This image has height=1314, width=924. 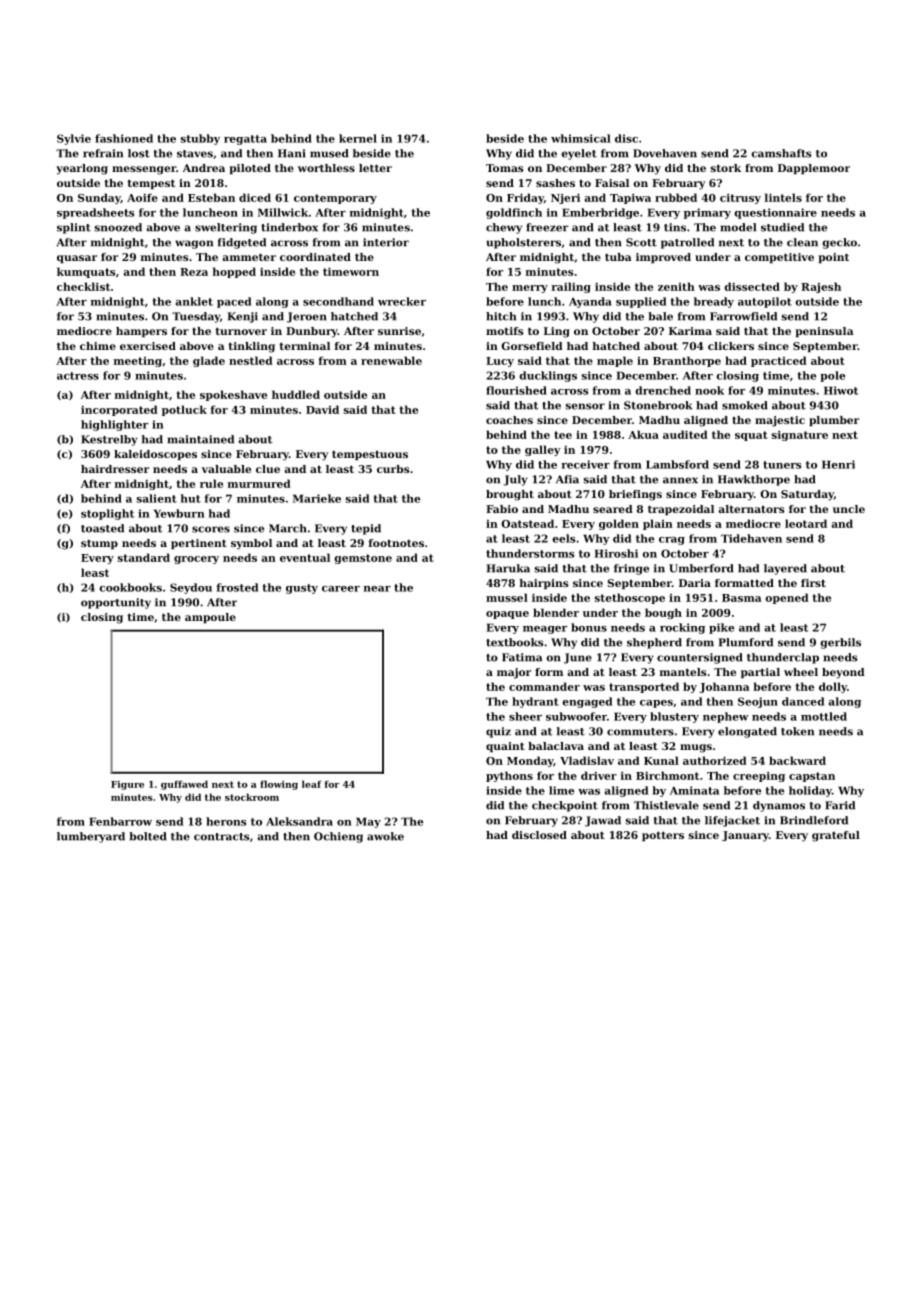 What do you see at coordinates (619, 524) in the image?
I see `golden` at bounding box center [619, 524].
